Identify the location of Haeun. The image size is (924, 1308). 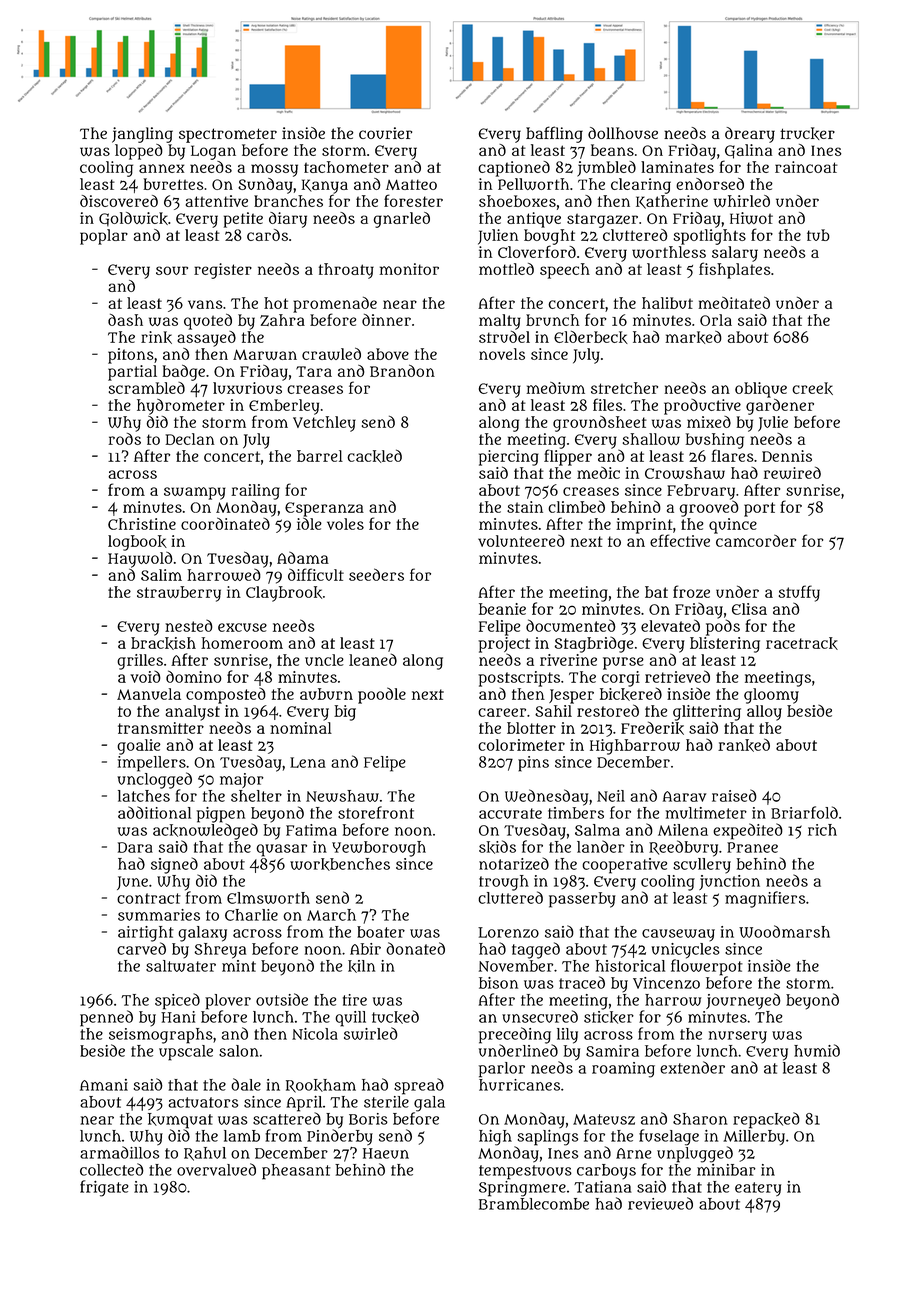
(386, 1153).
